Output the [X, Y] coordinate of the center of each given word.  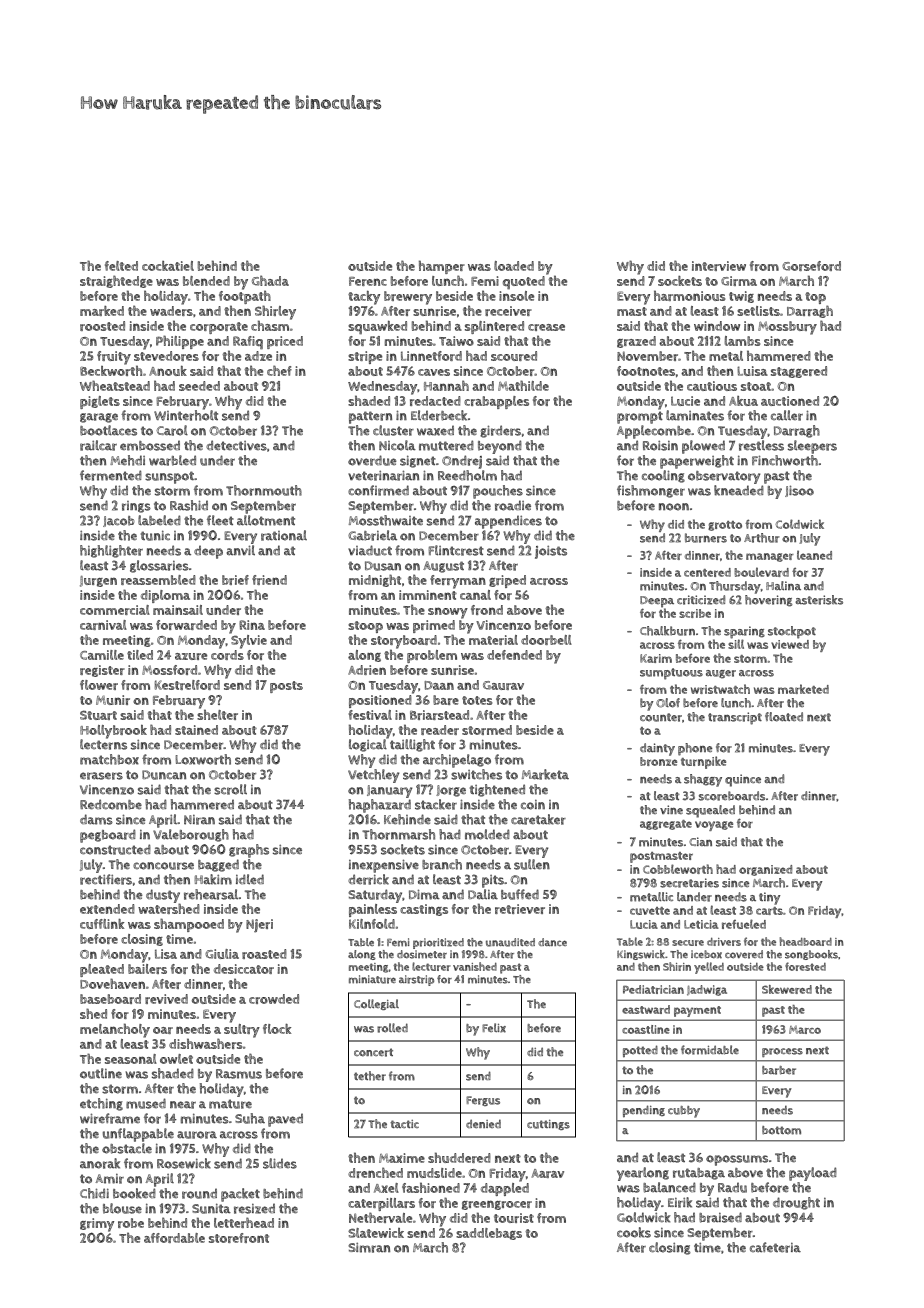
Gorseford [811, 266]
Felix [494, 1028]
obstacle [127, 1148]
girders [500, 431]
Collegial [376, 1004]
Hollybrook [113, 732]
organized [765, 870]
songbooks [811, 955]
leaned [814, 555]
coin [533, 805]
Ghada [270, 280]
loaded [514, 266]
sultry [242, 1031]
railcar [98, 445]
